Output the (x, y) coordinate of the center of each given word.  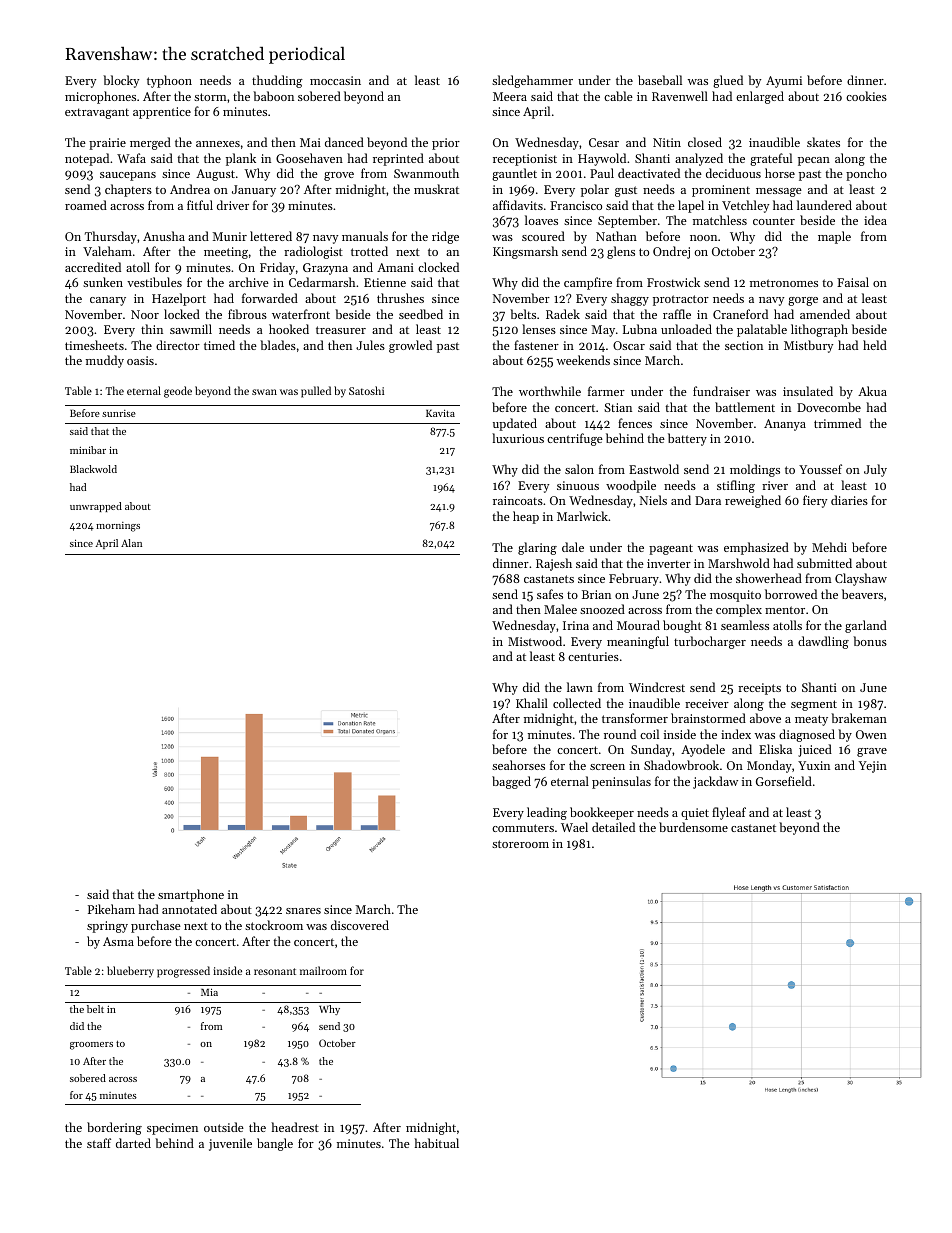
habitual (436, 1143)
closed (705, 142)
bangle (275, 1144)
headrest (295, 1127)
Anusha (164, 236)
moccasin (335, 80)
